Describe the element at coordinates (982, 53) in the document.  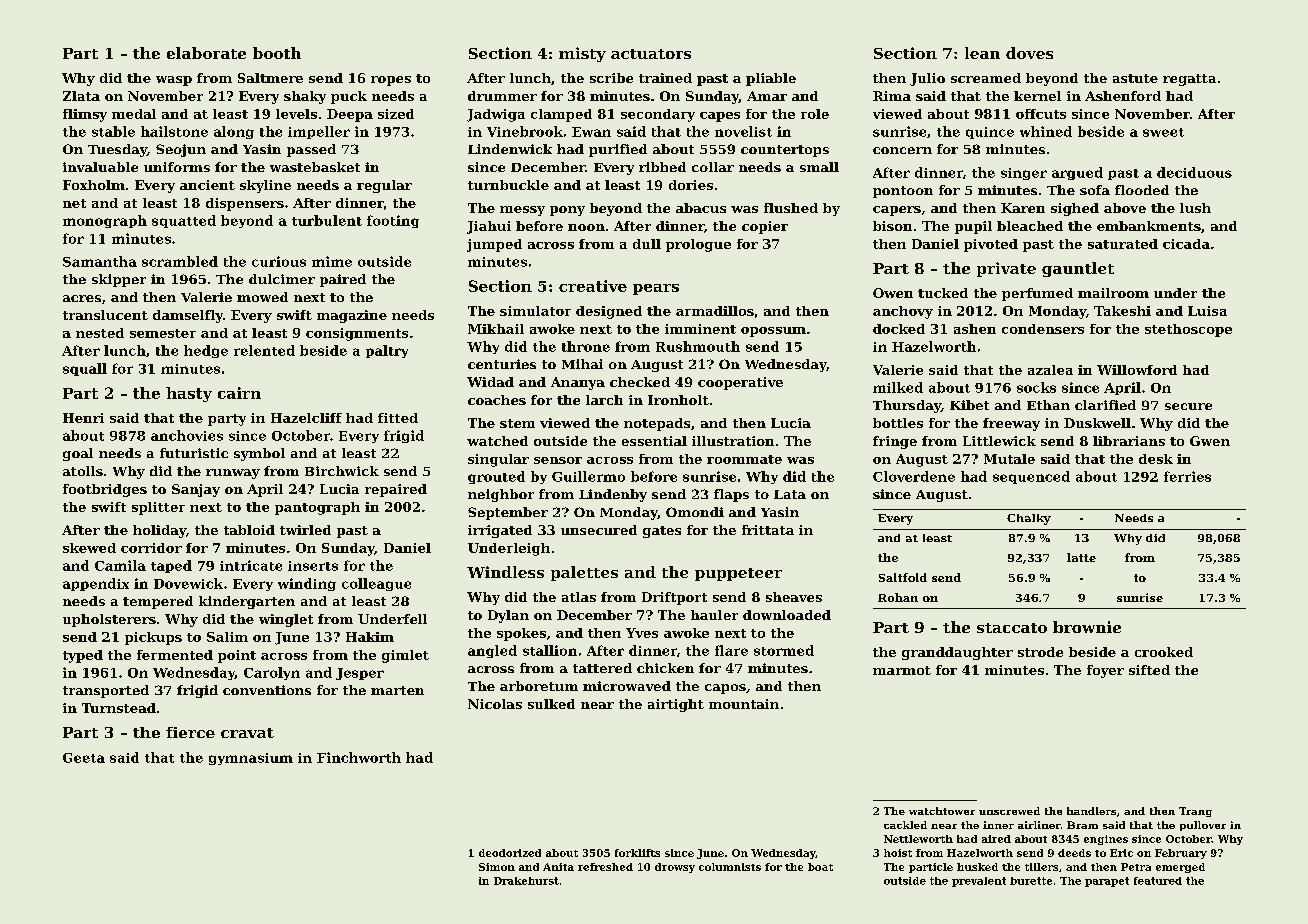
I see `lean` at that location.
